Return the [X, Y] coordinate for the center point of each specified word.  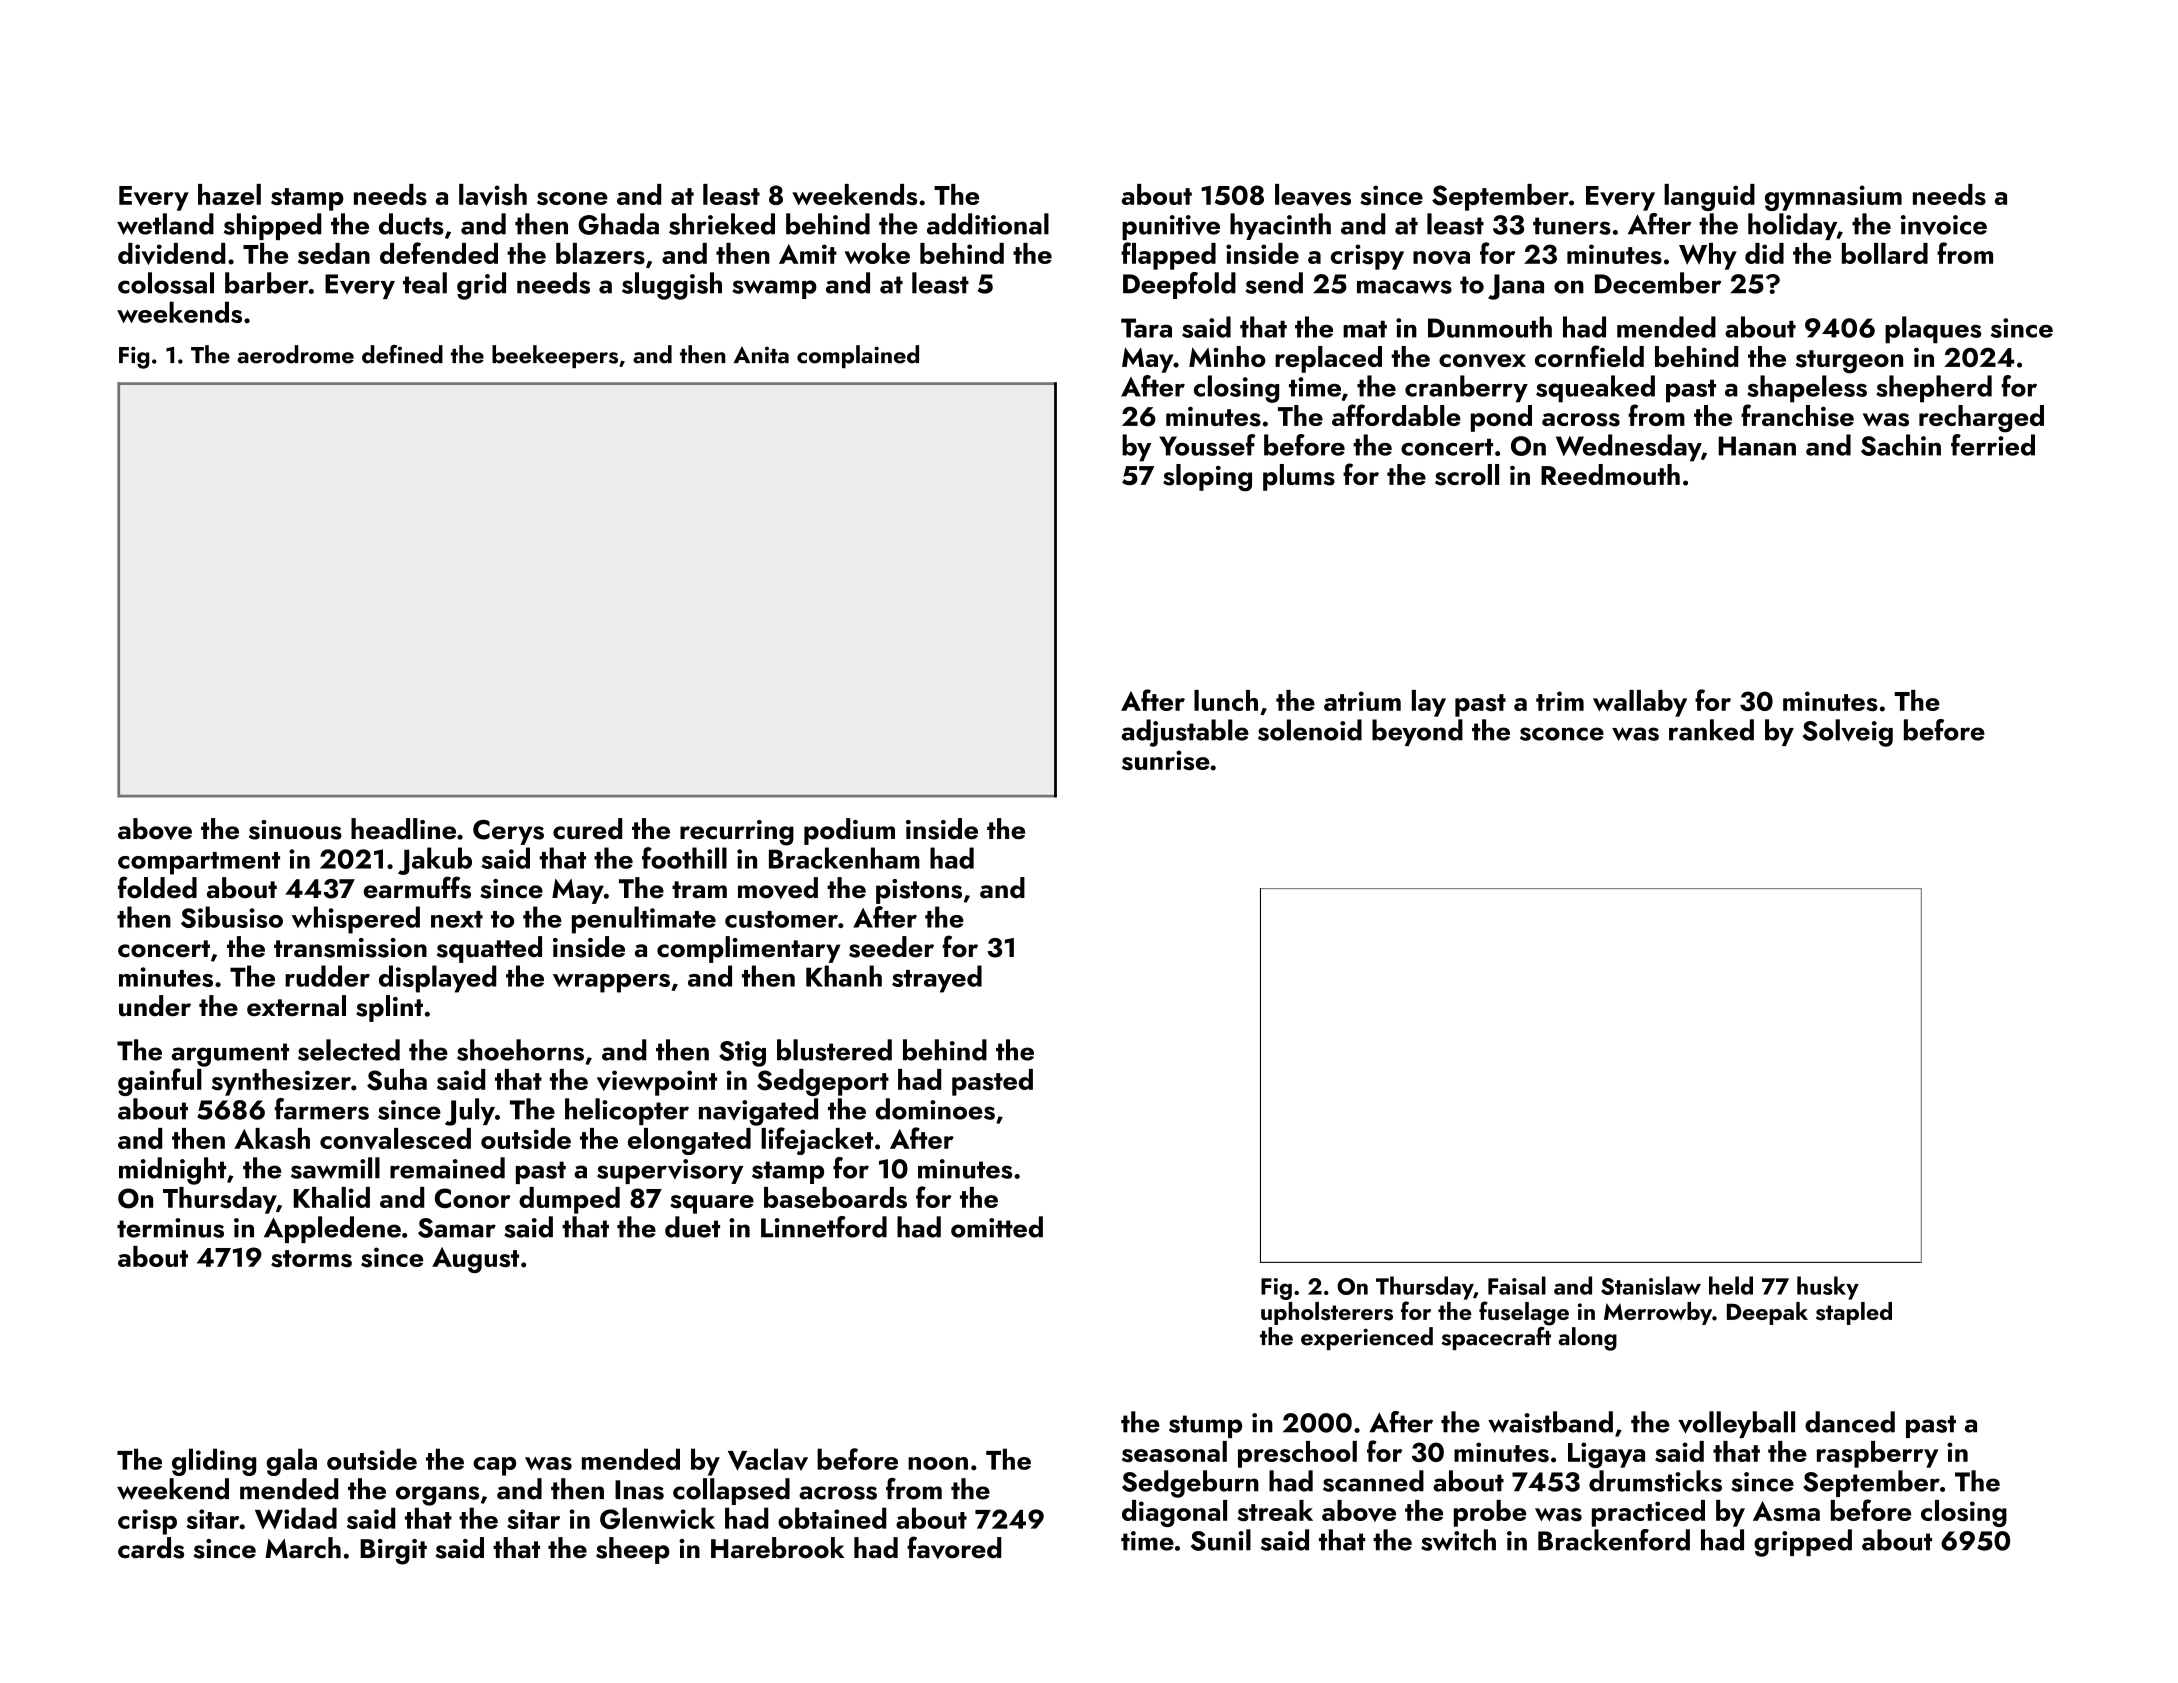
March [303, 1548]
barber [267, 283]
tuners [1572, 226]
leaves [1313, 195]
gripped [1803, 1543]
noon [938, 1463]
